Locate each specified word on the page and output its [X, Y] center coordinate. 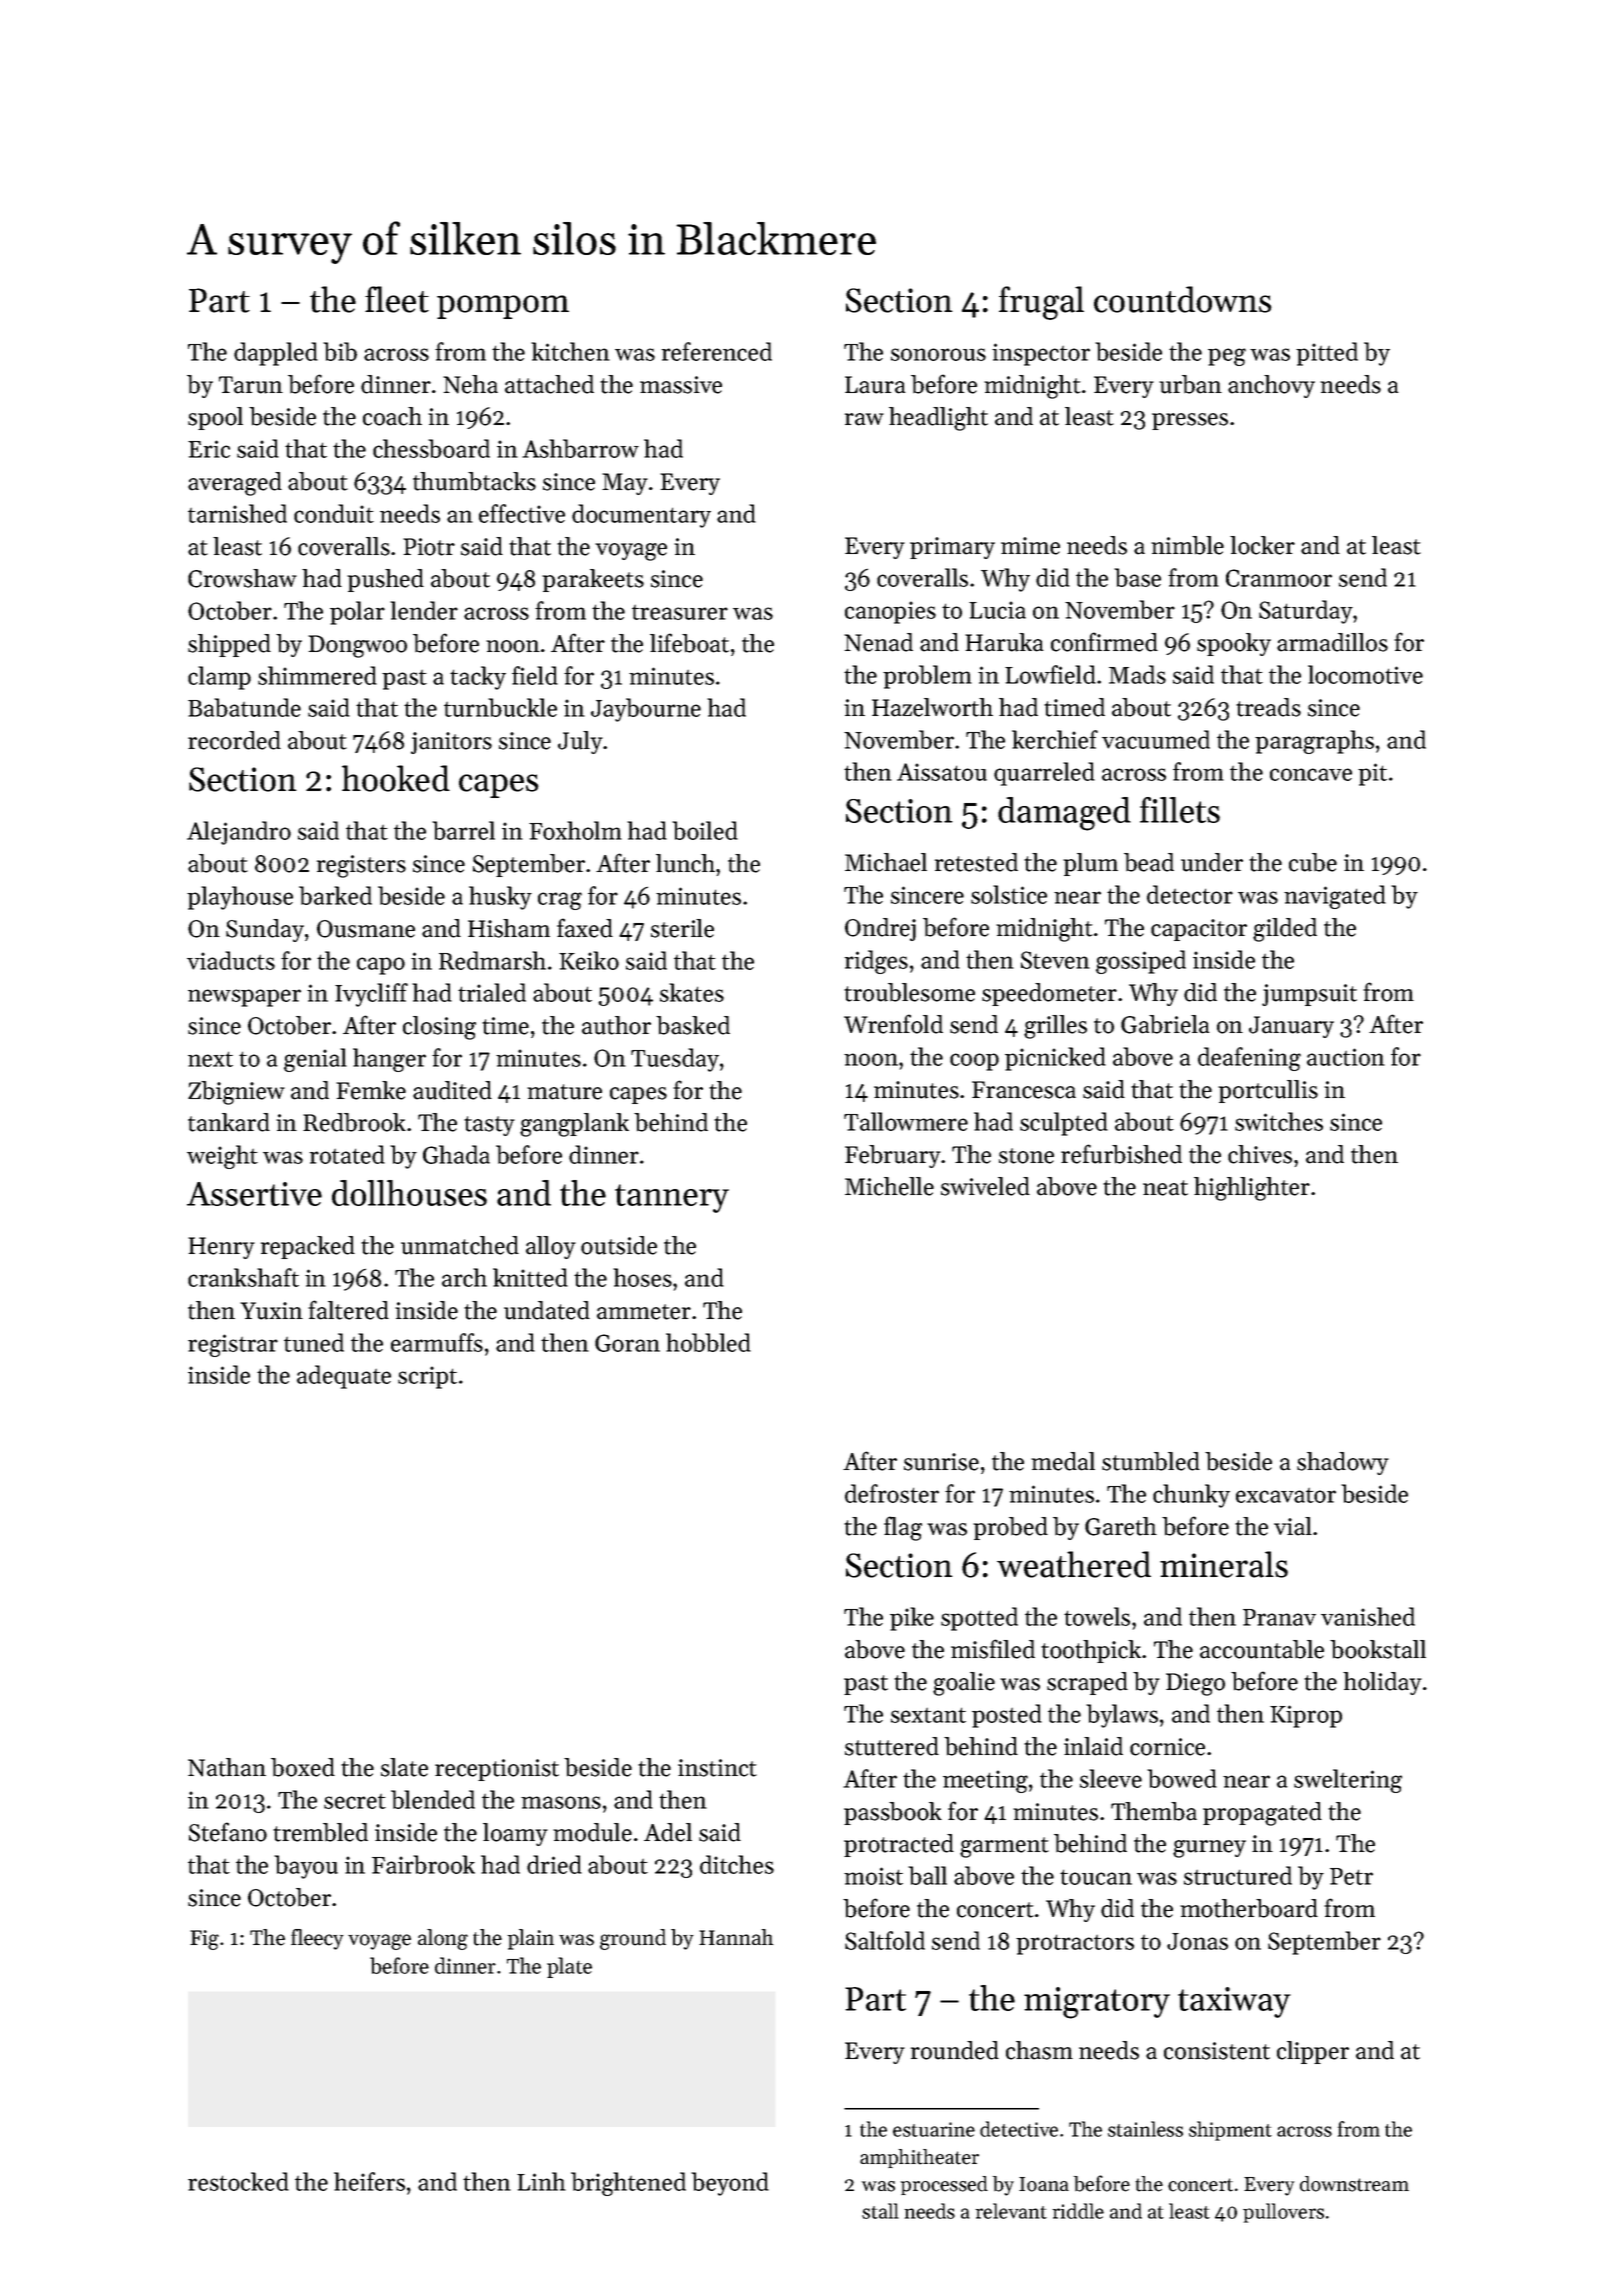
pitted [1327, 354]
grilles [1055, 1027]
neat [1165, 1188]
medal [1063, 1461]
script [427, 1377]
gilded [1285, 930]
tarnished [237, 513]
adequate [344, 1377]
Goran [627, 1343]
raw [864, 419]
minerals [1224, 1564]
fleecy [317, 1939]
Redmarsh [492, 960]
